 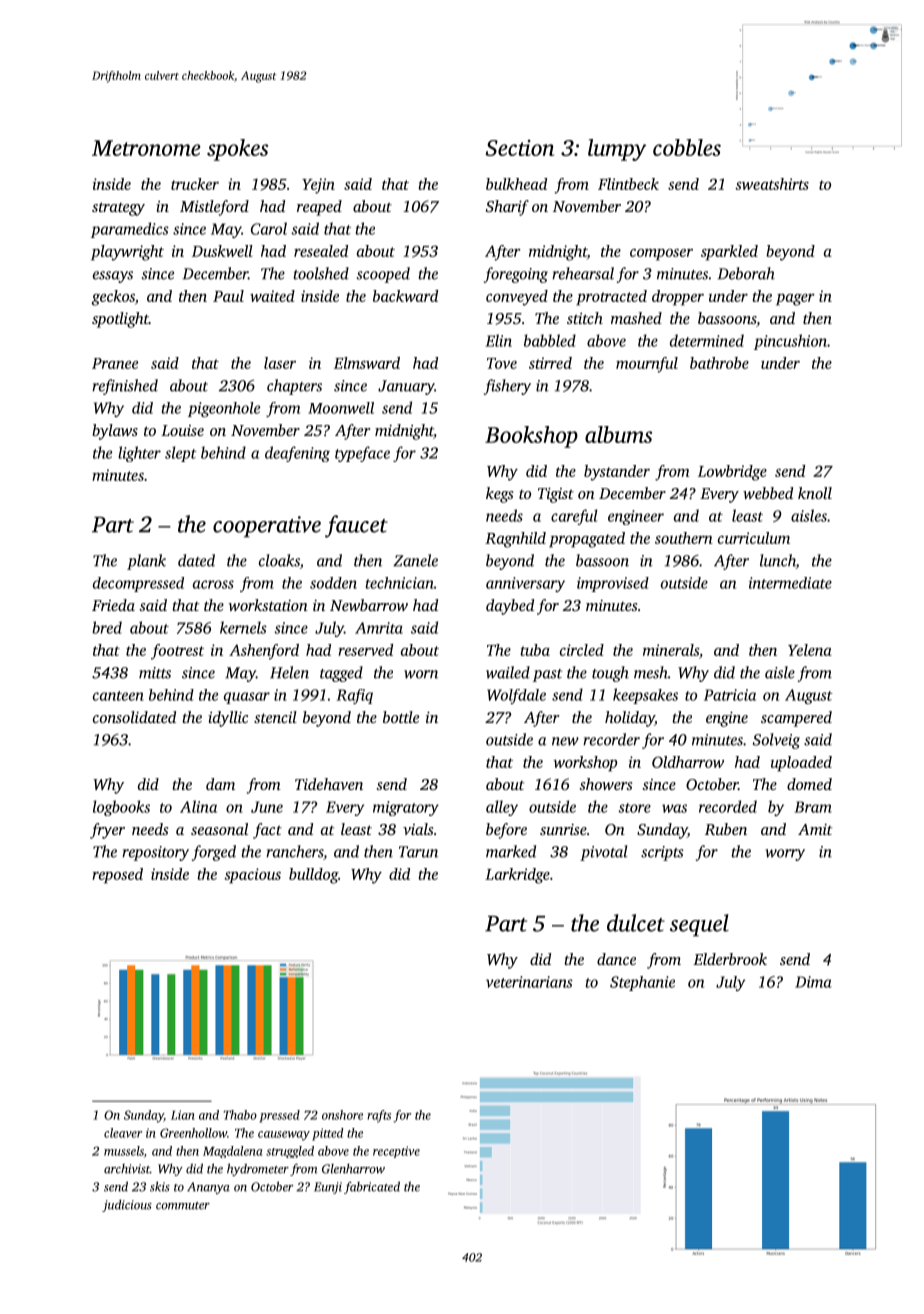 What do you see at coordinates (418, 829) in the page?
I see `vials` at bounding box center [418, 829].
